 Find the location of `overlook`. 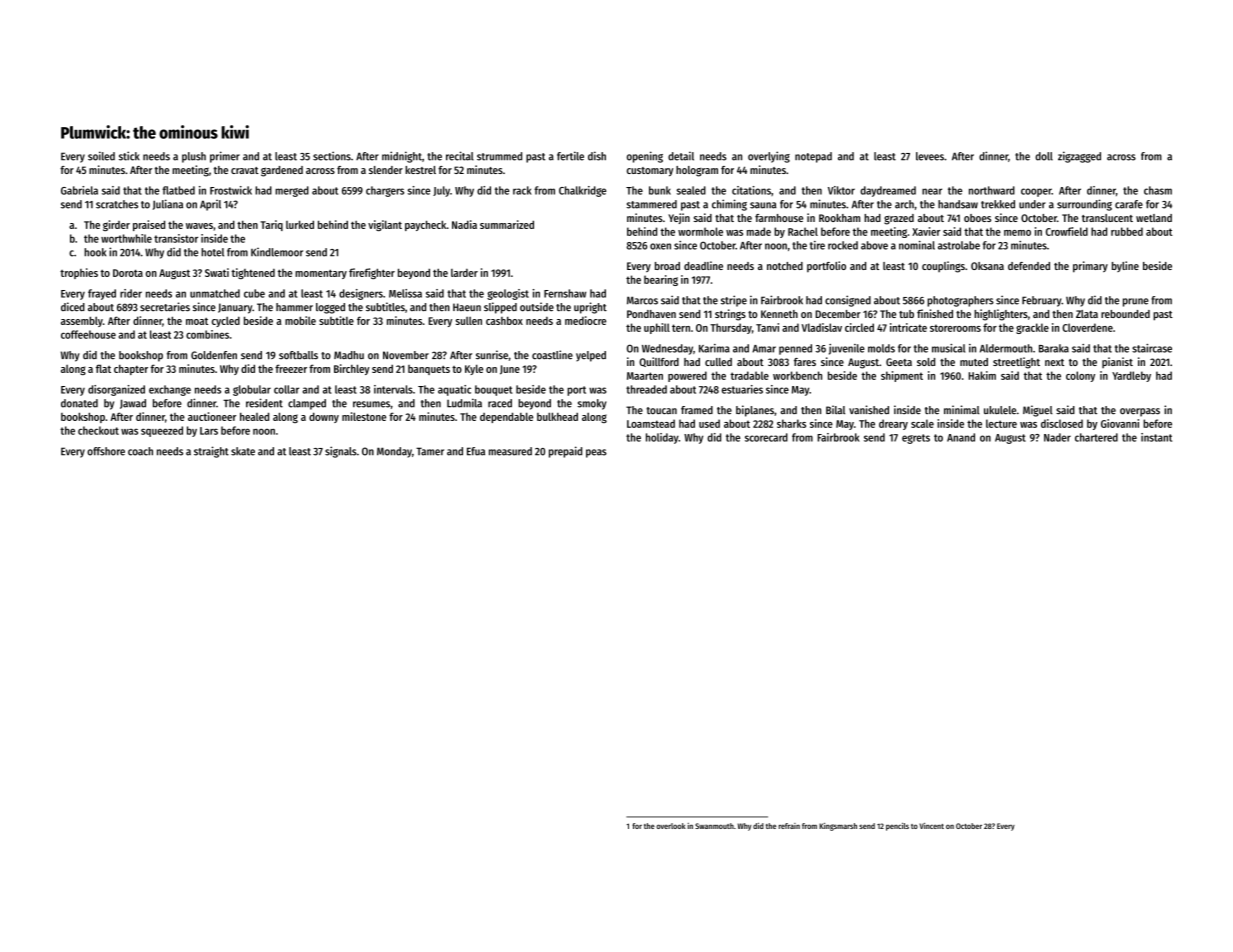

overlook is located at coordinates (671, 826).
